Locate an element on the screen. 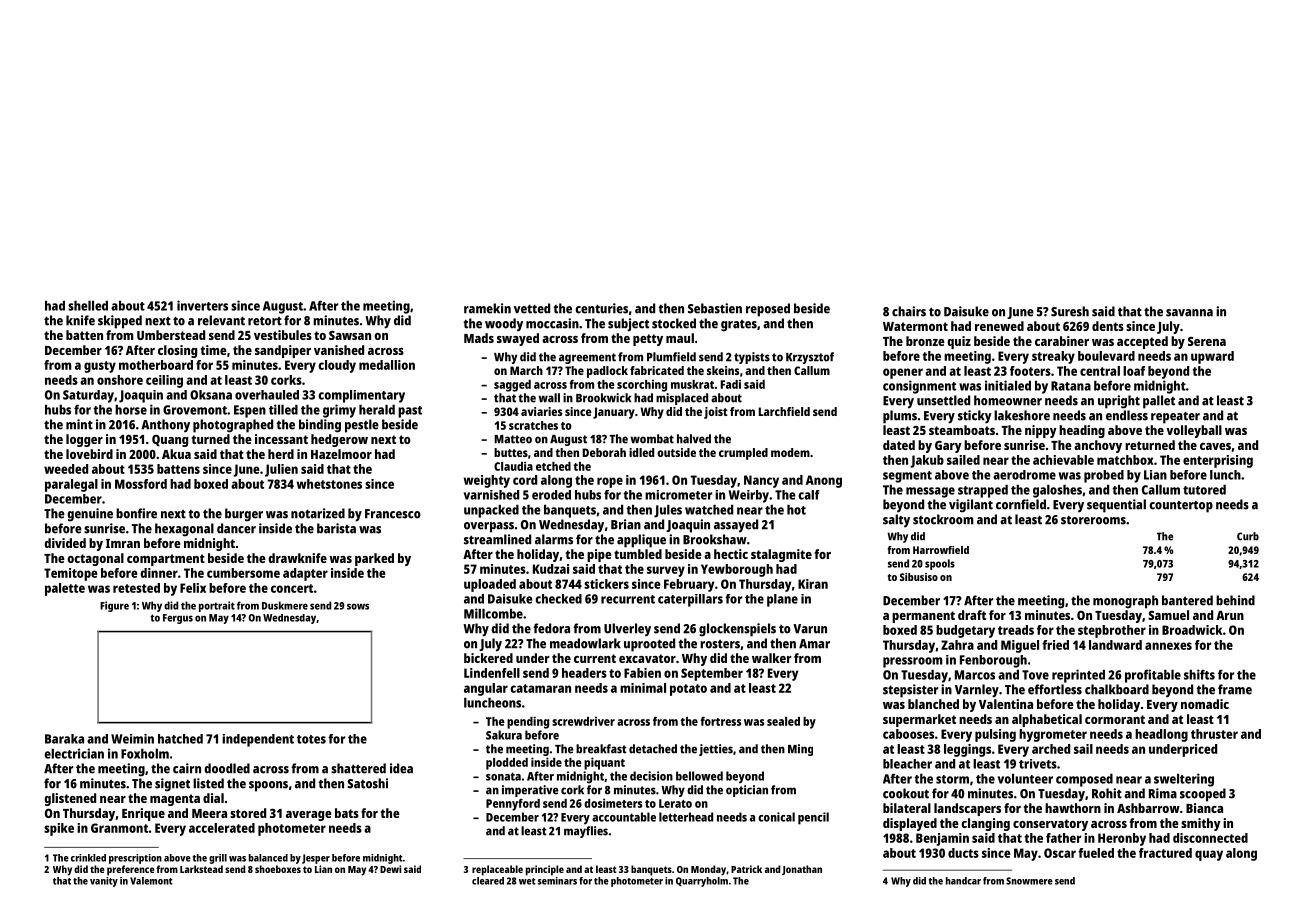 This screenshot has width=1308, height=924. cleared is located at coordinates (488, 881).
